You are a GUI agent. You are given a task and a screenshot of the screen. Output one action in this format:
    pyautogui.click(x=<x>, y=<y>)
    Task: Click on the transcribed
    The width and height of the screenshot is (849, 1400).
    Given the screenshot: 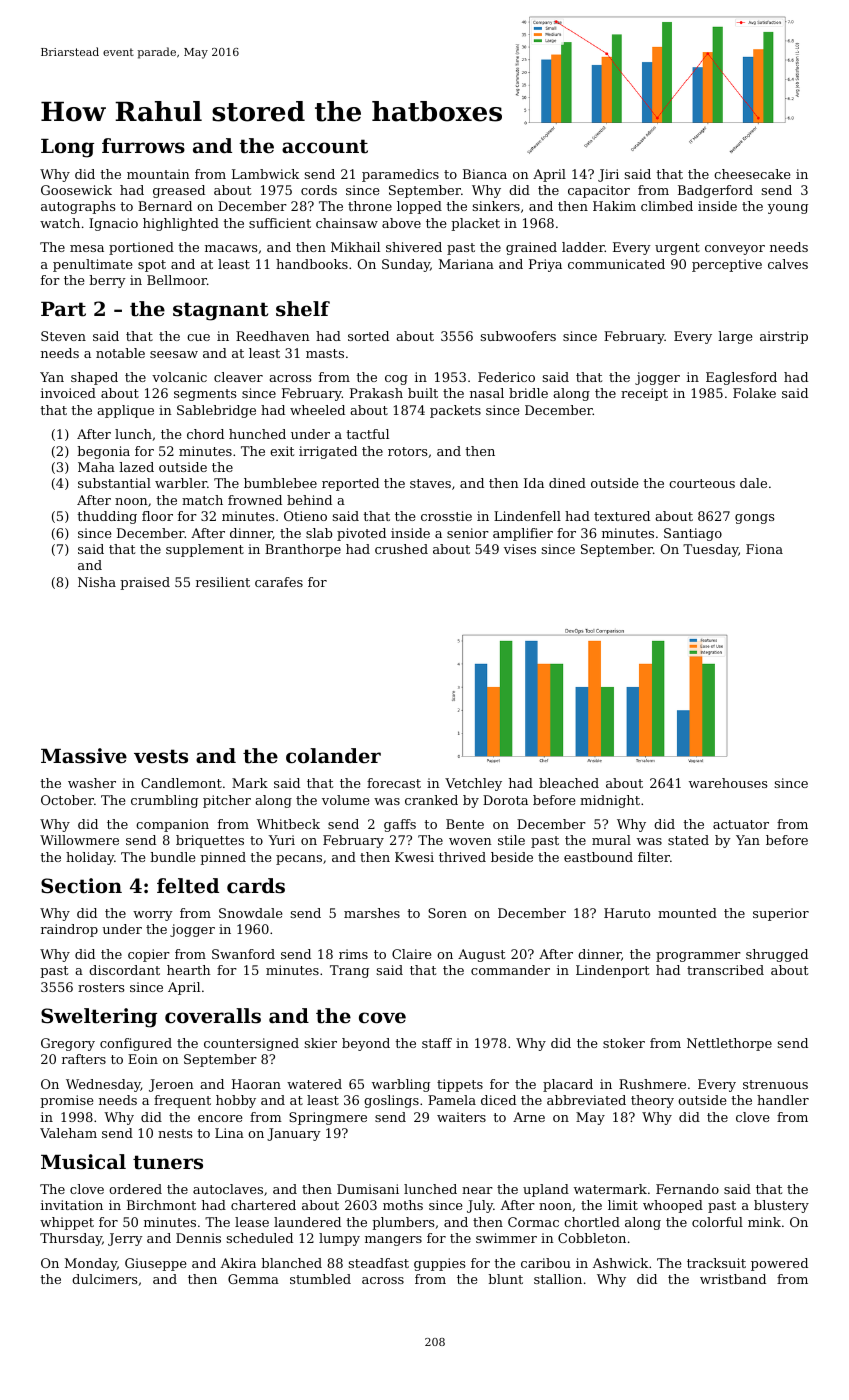 What is the action you would take?
    pyautogui.click(x=725, y=970)
